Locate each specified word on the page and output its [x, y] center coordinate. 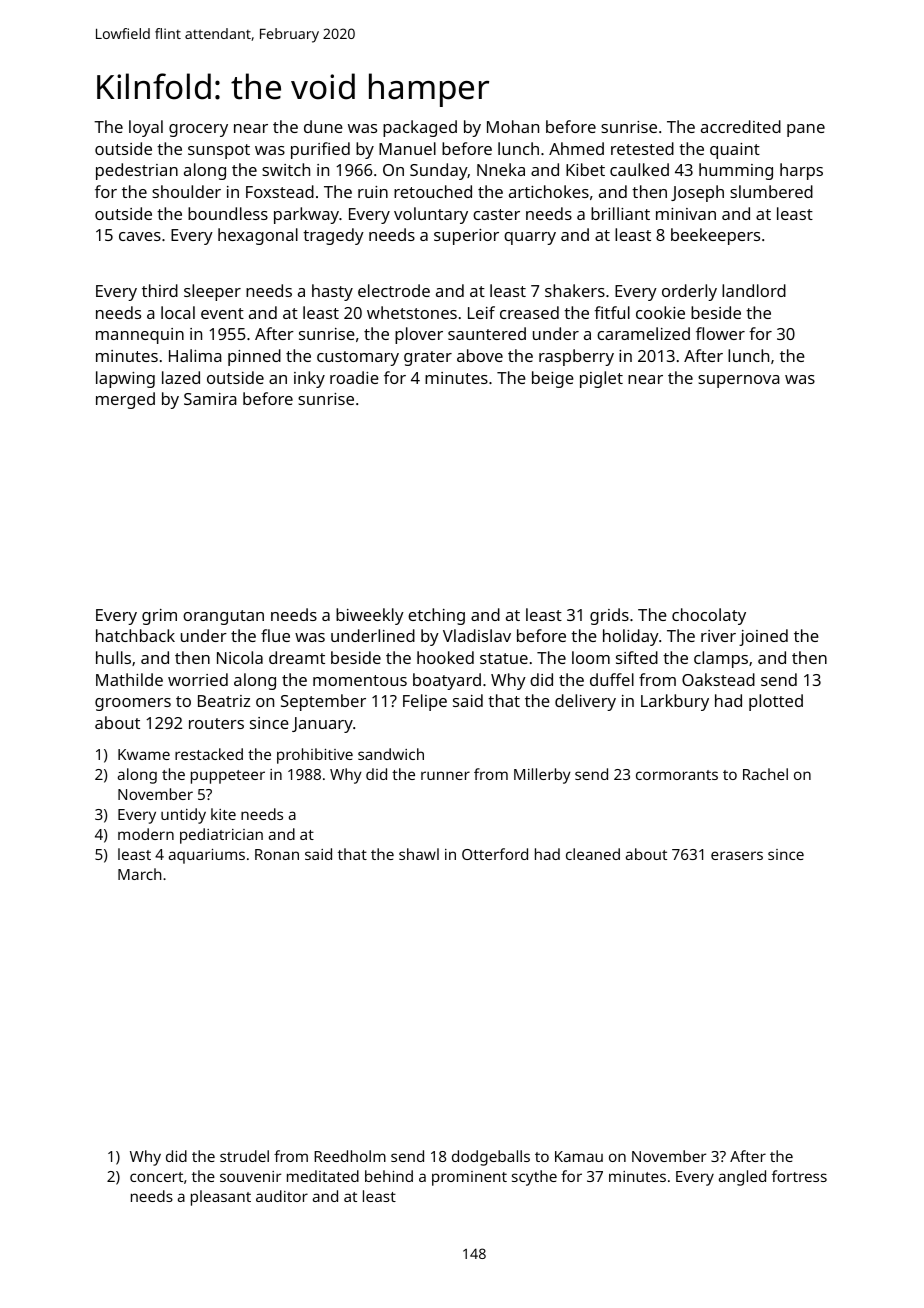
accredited [741, 126]
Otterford [495, 854]
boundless [228, 213]
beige [553, 379]
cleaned [593, 854]
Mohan [513, 126]
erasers [737, 855]
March [140, 874]
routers [216, 723]
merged [125, 400]
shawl [419, 854]
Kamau [579, 1156]
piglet [601, 379]
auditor [282, 1196]
